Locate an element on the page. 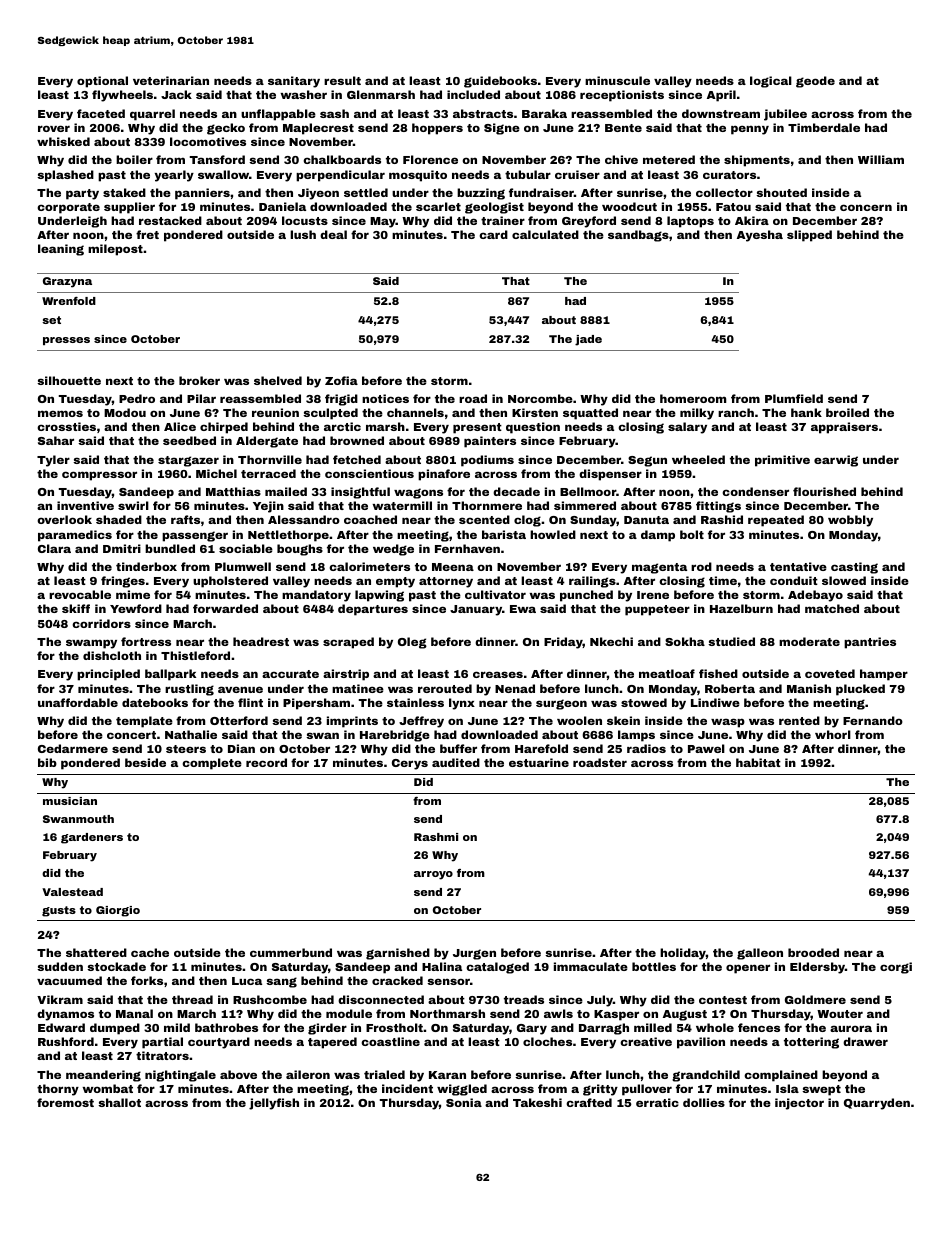 This document has height=1233, width=952. Manal is located at coordinates (134, 1013).
